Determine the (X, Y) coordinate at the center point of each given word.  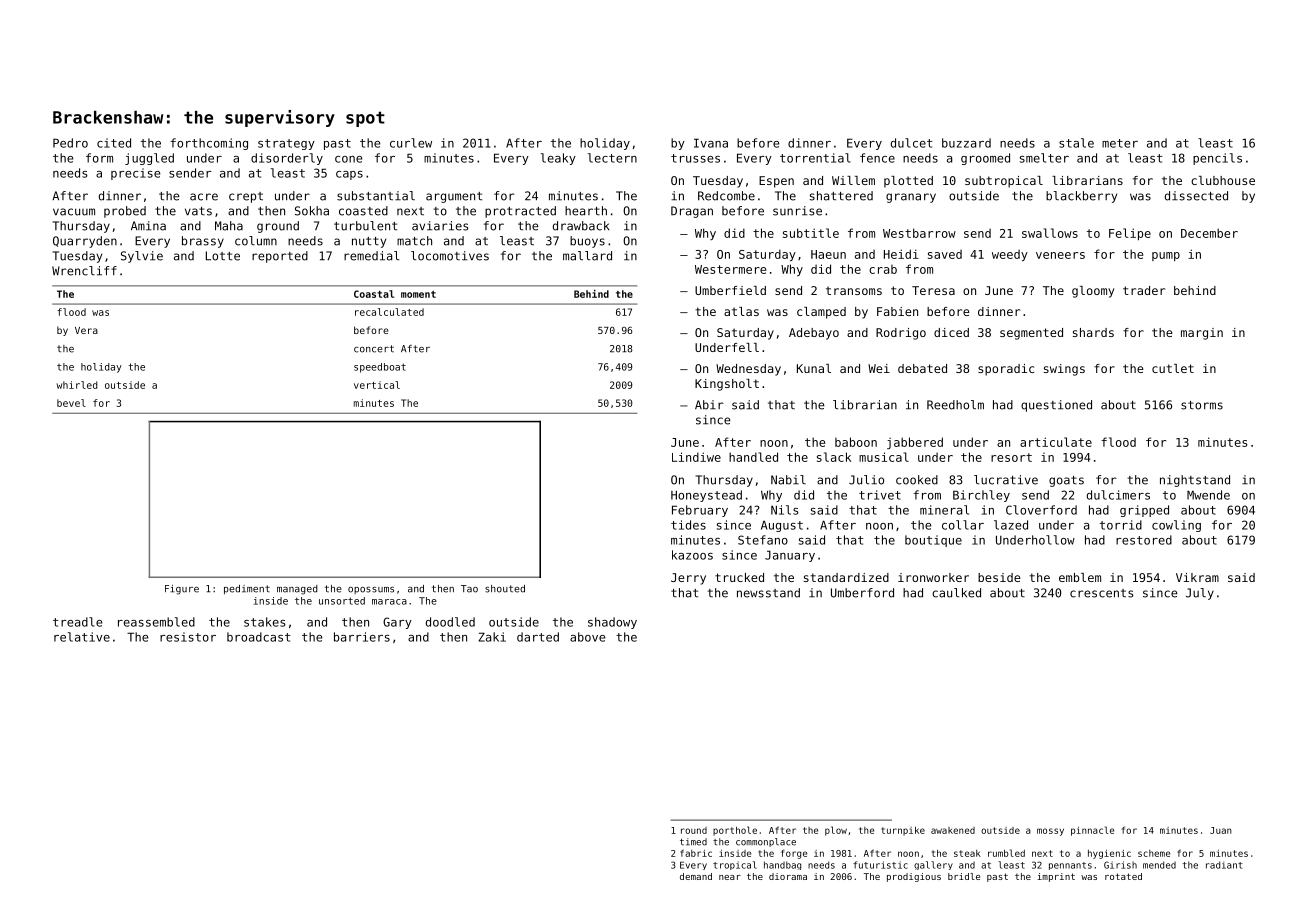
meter (1120, 143)
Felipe (1130, 234)
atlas (741, 311)
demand (696, 876)
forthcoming (209, 144)
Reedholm (955, 405)
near (730, 877)
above (587, 637)
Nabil (788, 480)
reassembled (156, 622)
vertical (377, 385)
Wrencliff (84, 271)
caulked (956, 593)
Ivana (711, 143)
